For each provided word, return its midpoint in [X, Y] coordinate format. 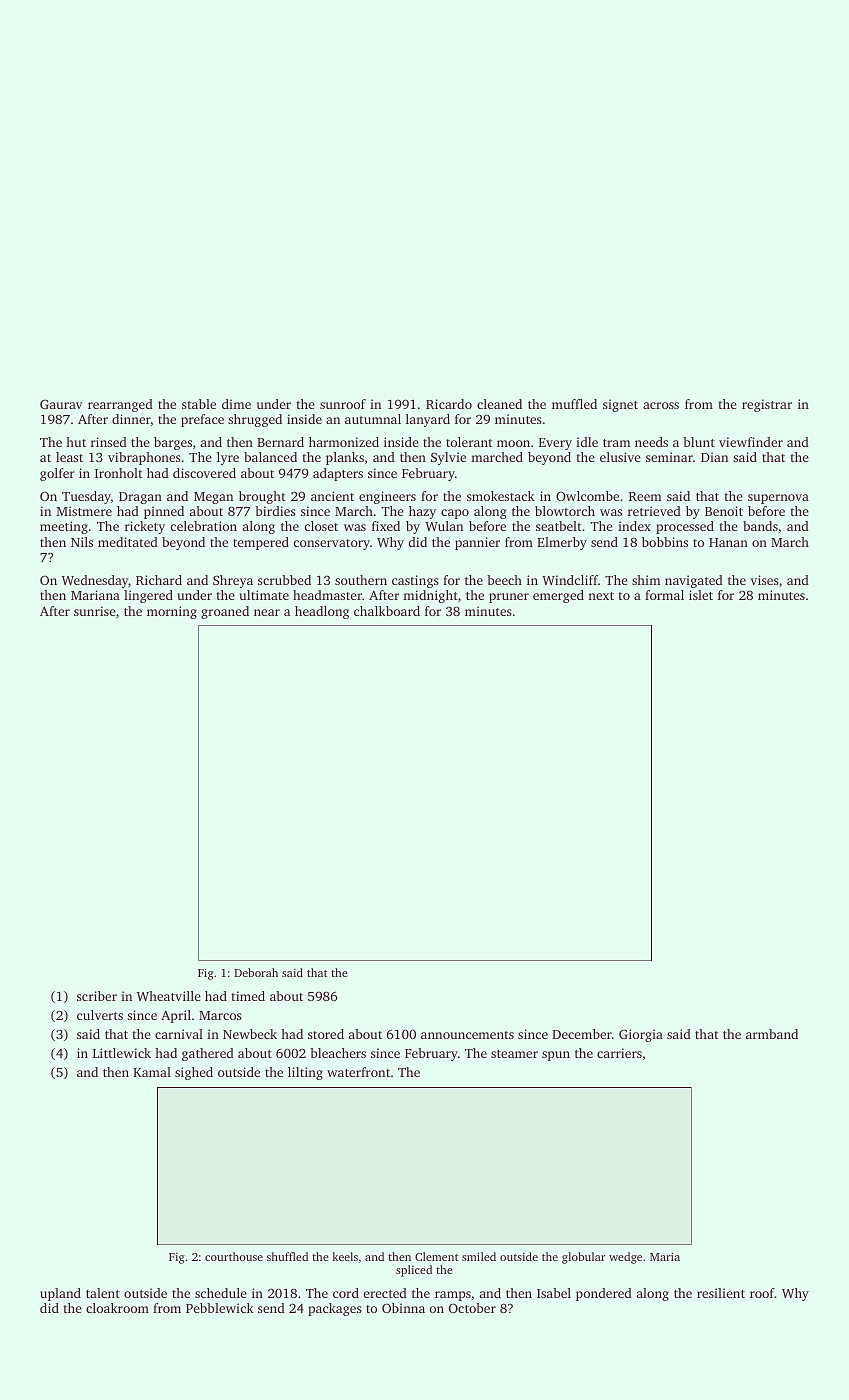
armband [772, 1034]
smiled [479, 1256]
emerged [558, 596]
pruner [509, 598]
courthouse [234, 1256]
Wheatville [169, 996]
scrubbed [284, 580]
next [601, 596]
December [582, 1034]
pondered [604, 1294]
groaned [225, 612]
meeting [64, 527]
